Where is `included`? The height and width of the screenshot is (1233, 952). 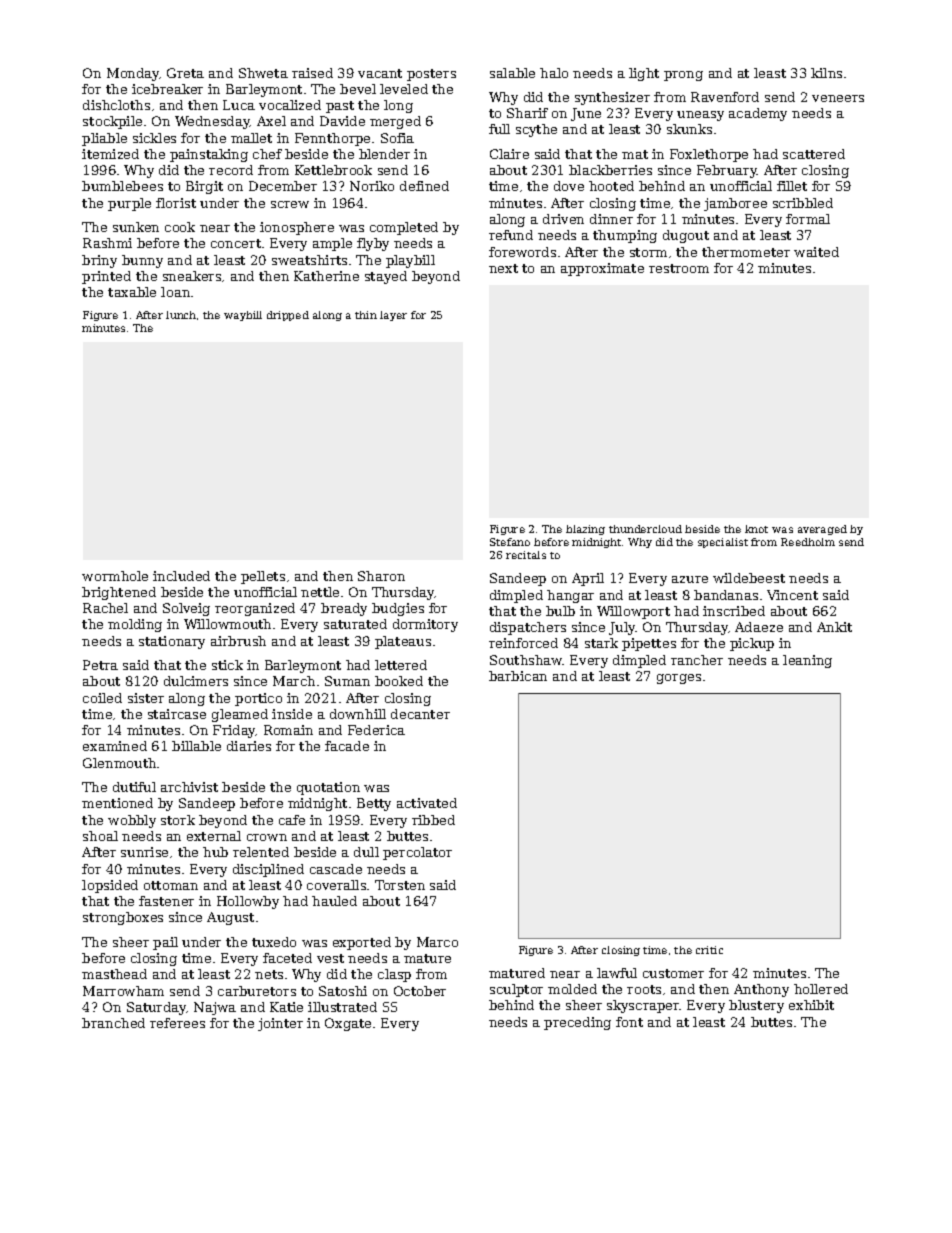 included is located at coordinates (181, 576).
